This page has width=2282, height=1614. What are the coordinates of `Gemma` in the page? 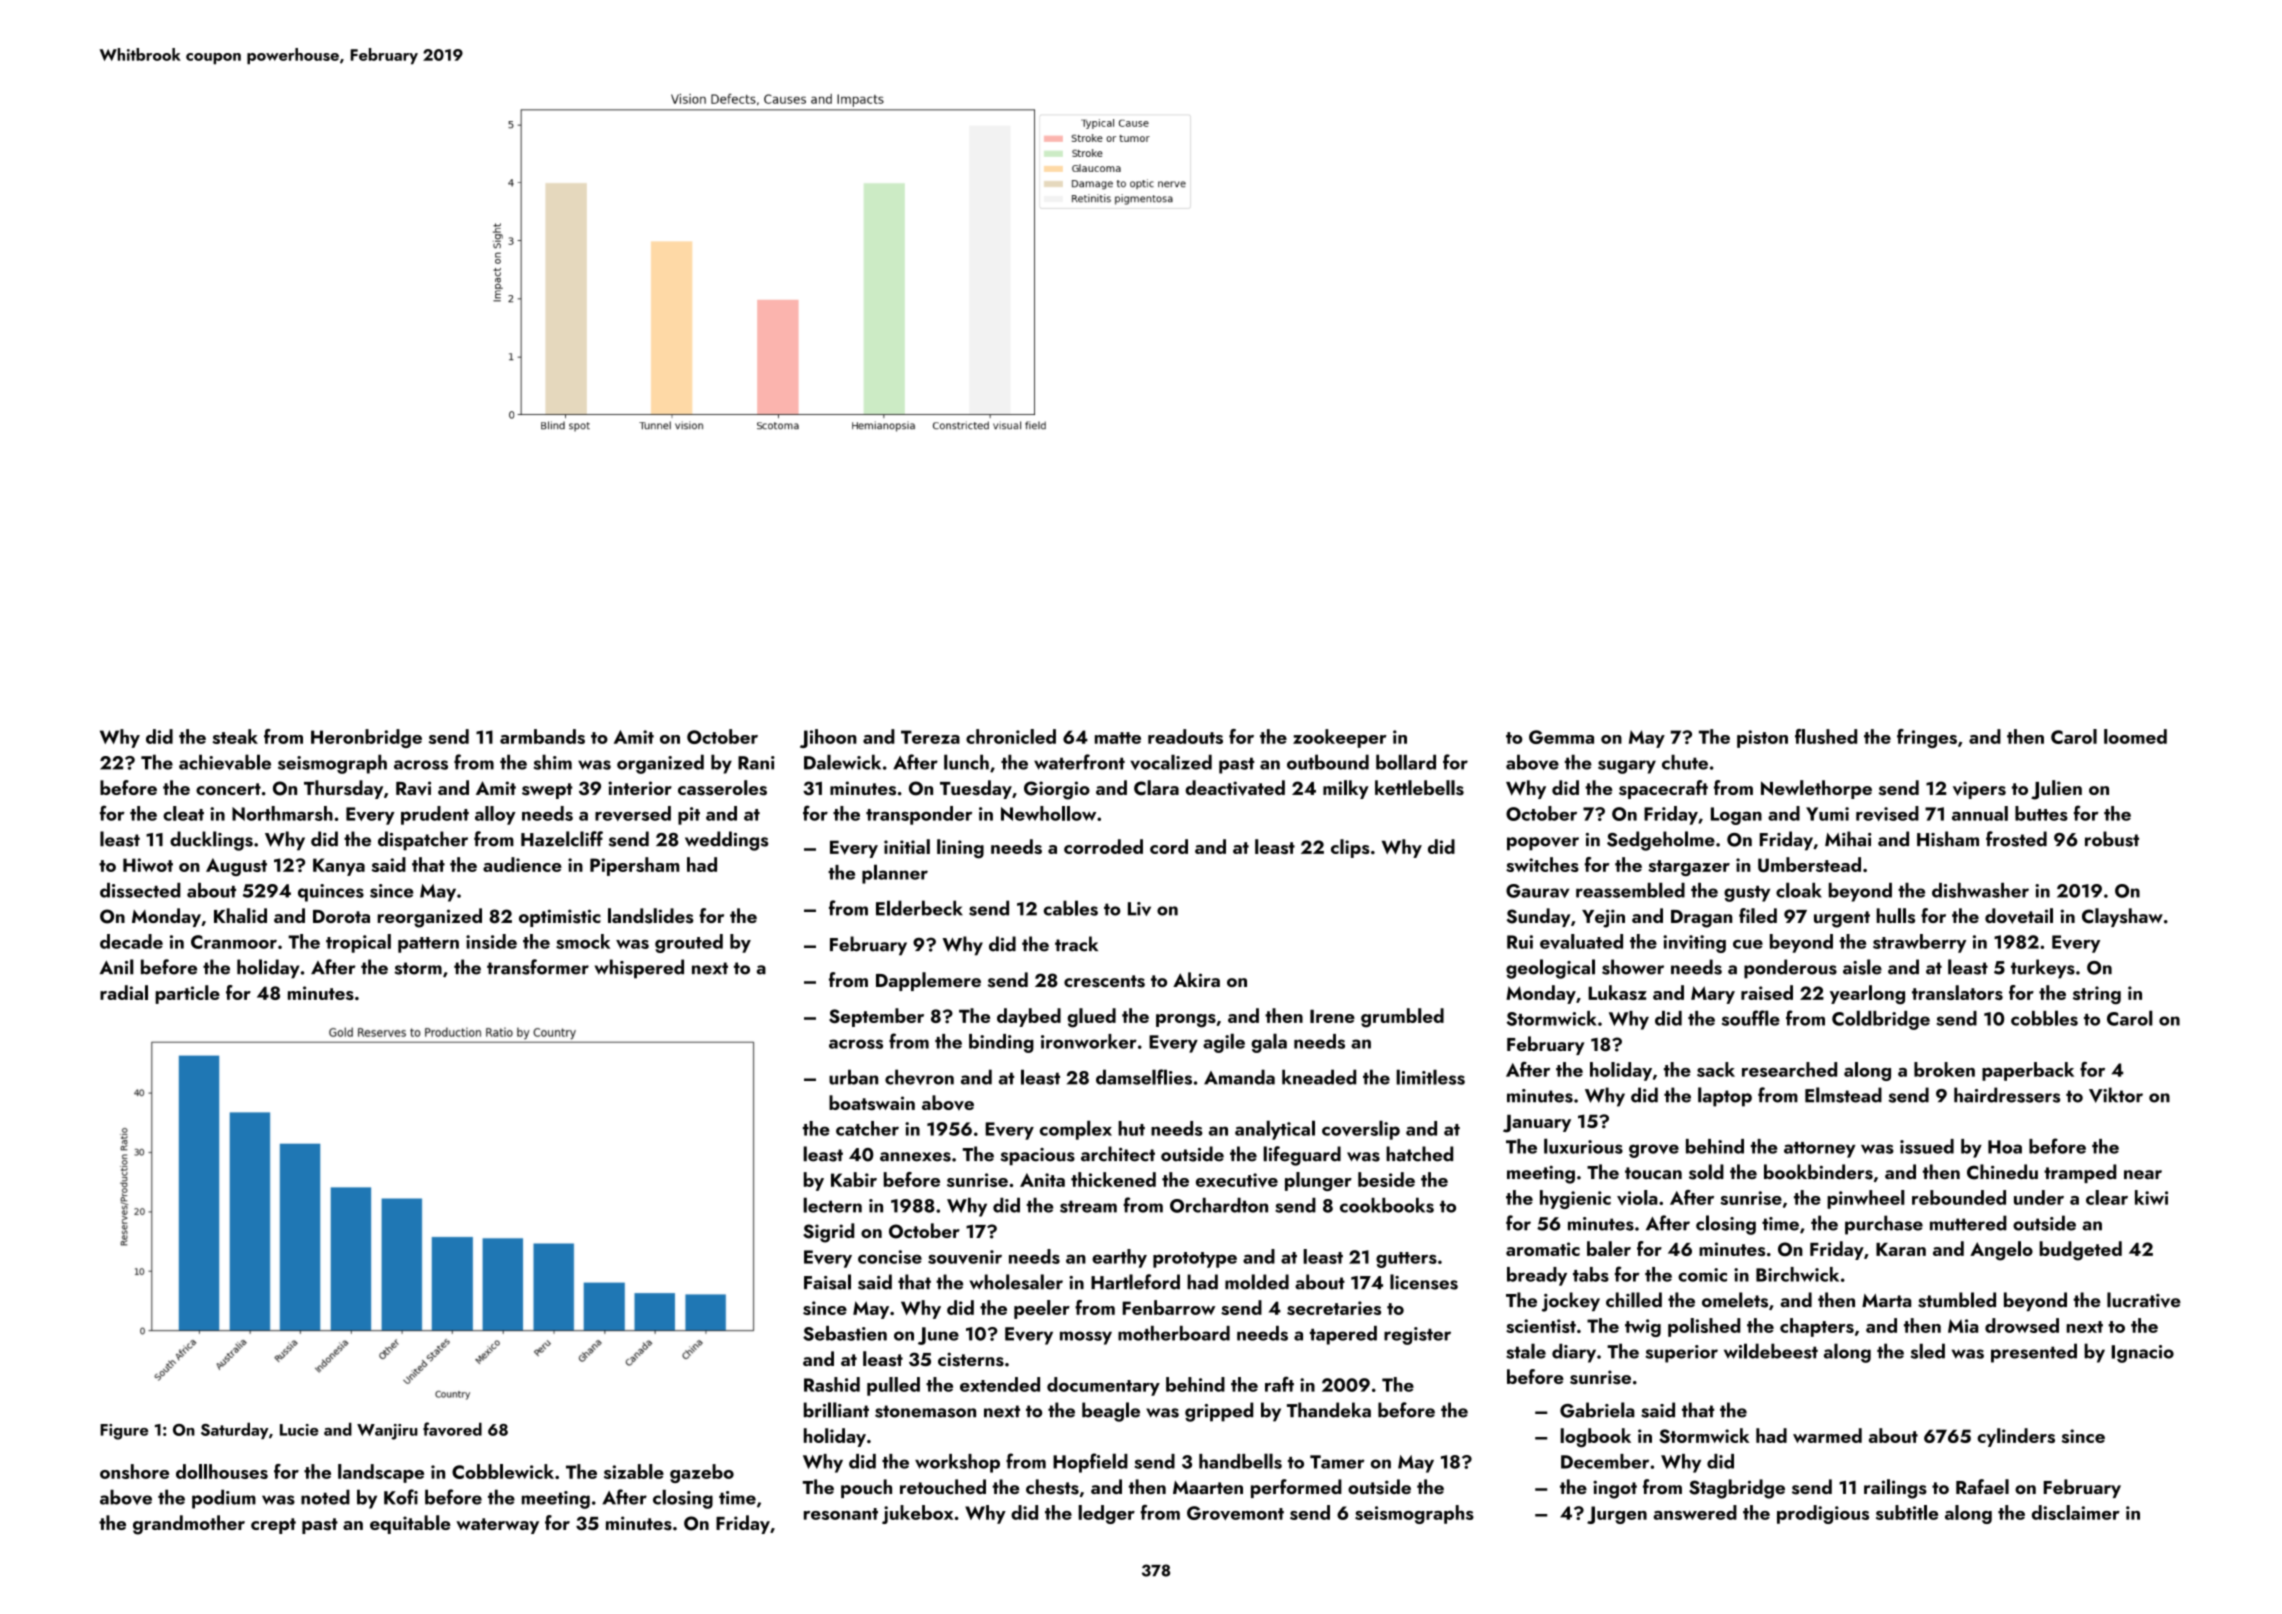 It's located at (1561, 737).
